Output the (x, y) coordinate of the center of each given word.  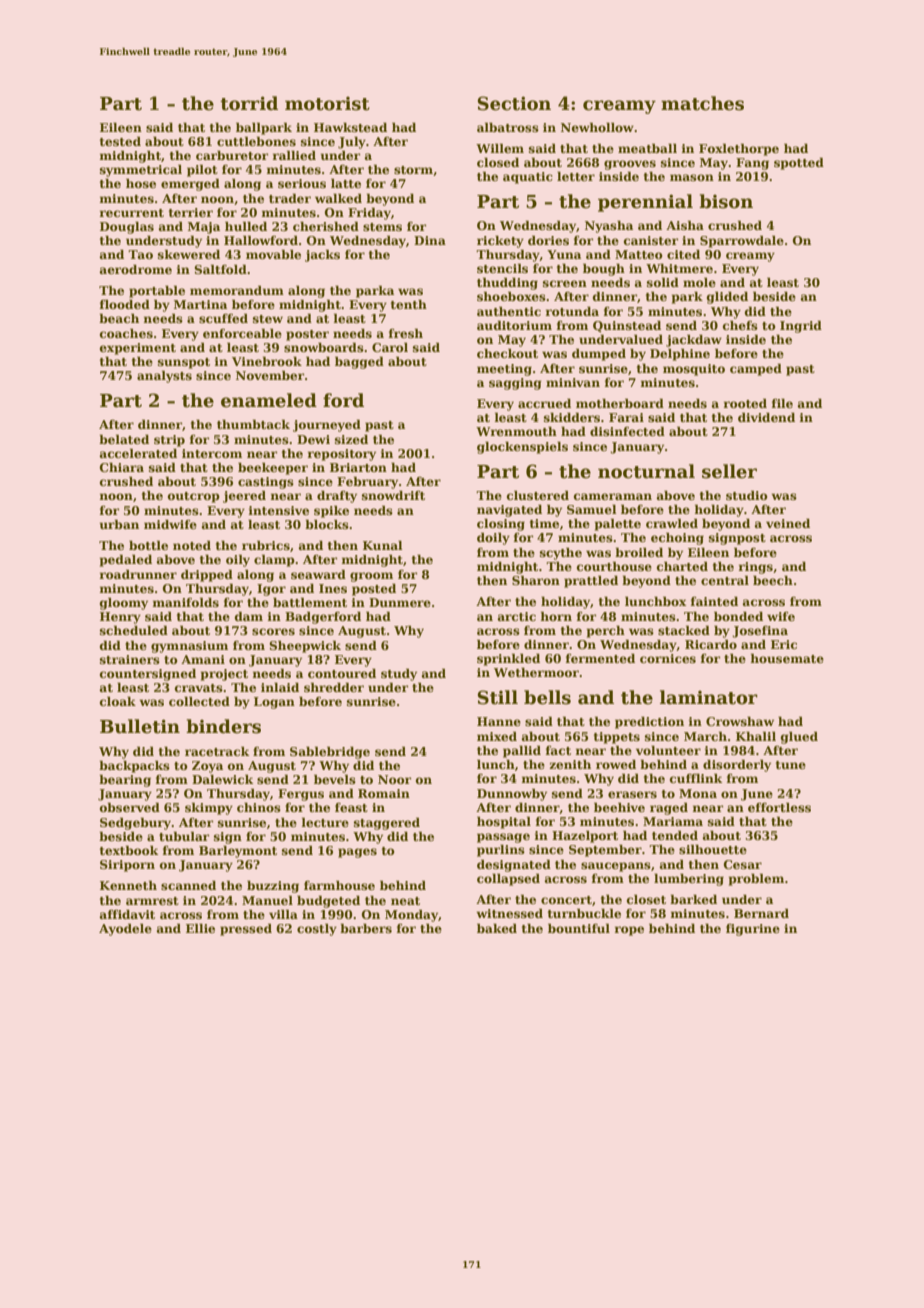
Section (514, 103)
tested (120, 141)
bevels (335, 779)
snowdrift (393, 495)
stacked (684, 630)
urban (119, 524)
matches (702, 103)
